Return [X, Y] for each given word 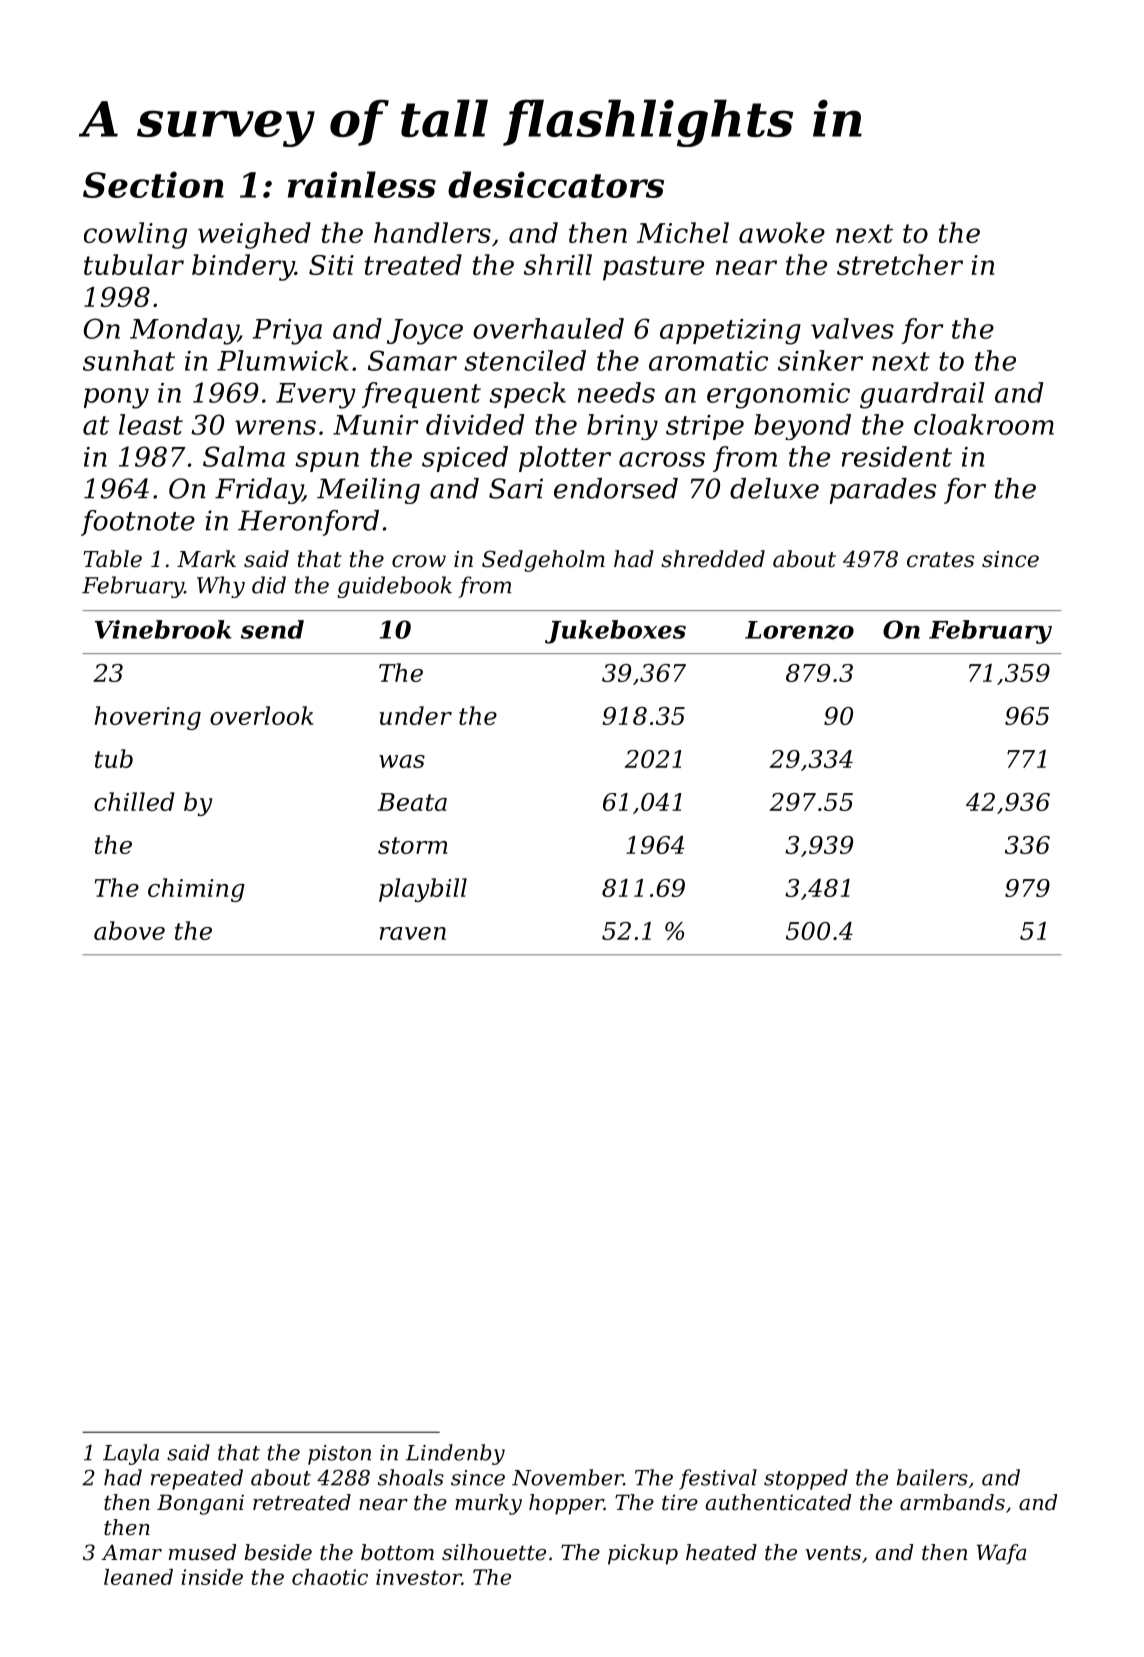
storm [413, 845]
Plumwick [283, 360]
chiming [196, 890]
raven [413, 933]
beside [278, 1552]
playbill [423, 890]
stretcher [900, 264]
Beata [412, 802]
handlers [432, 232]
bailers [932, 1477]
